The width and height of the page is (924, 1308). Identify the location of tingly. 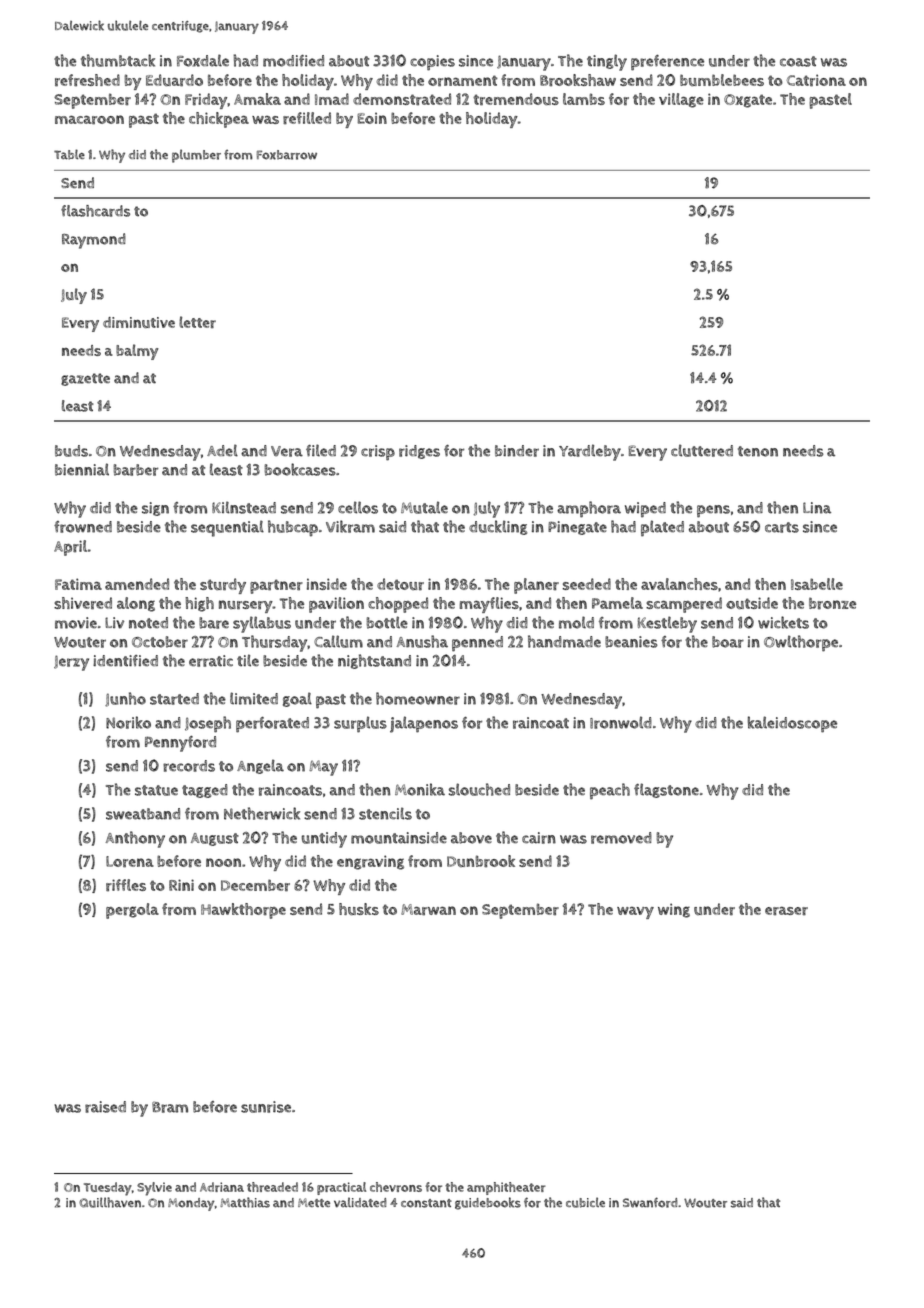
(607, 62).
